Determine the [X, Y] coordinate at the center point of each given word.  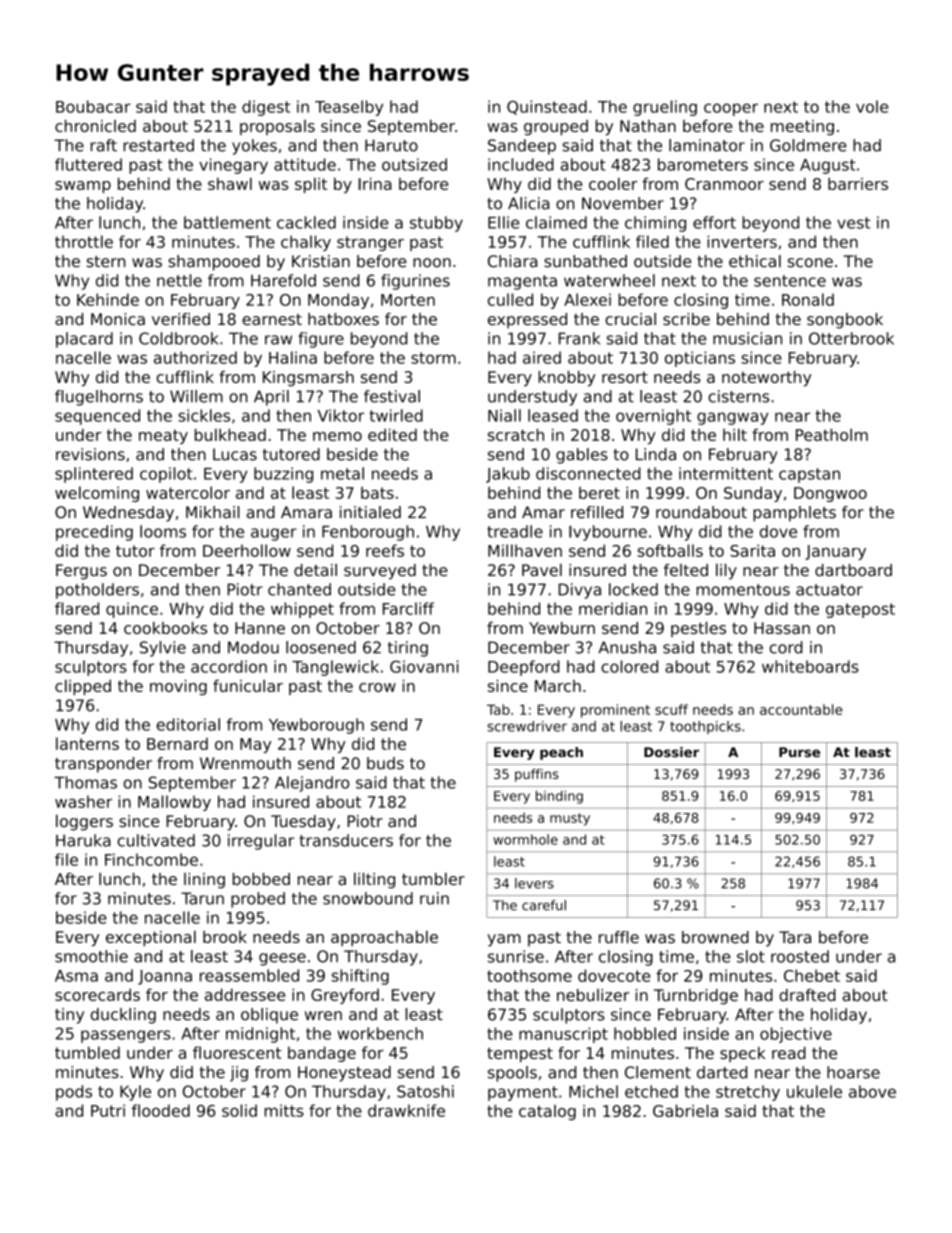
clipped [83, 687]
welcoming [97, 494]
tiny [69, 1016]
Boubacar [93, 106]
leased [553, 415]
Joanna [165, 977]
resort [625, 377]
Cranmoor [724, 184]
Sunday [753, 494]
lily [726, 571]
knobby [567, 379]
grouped [556, 127]
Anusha [627, 647]
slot [751, 956]
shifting [360, 977]
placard [84, 340]
